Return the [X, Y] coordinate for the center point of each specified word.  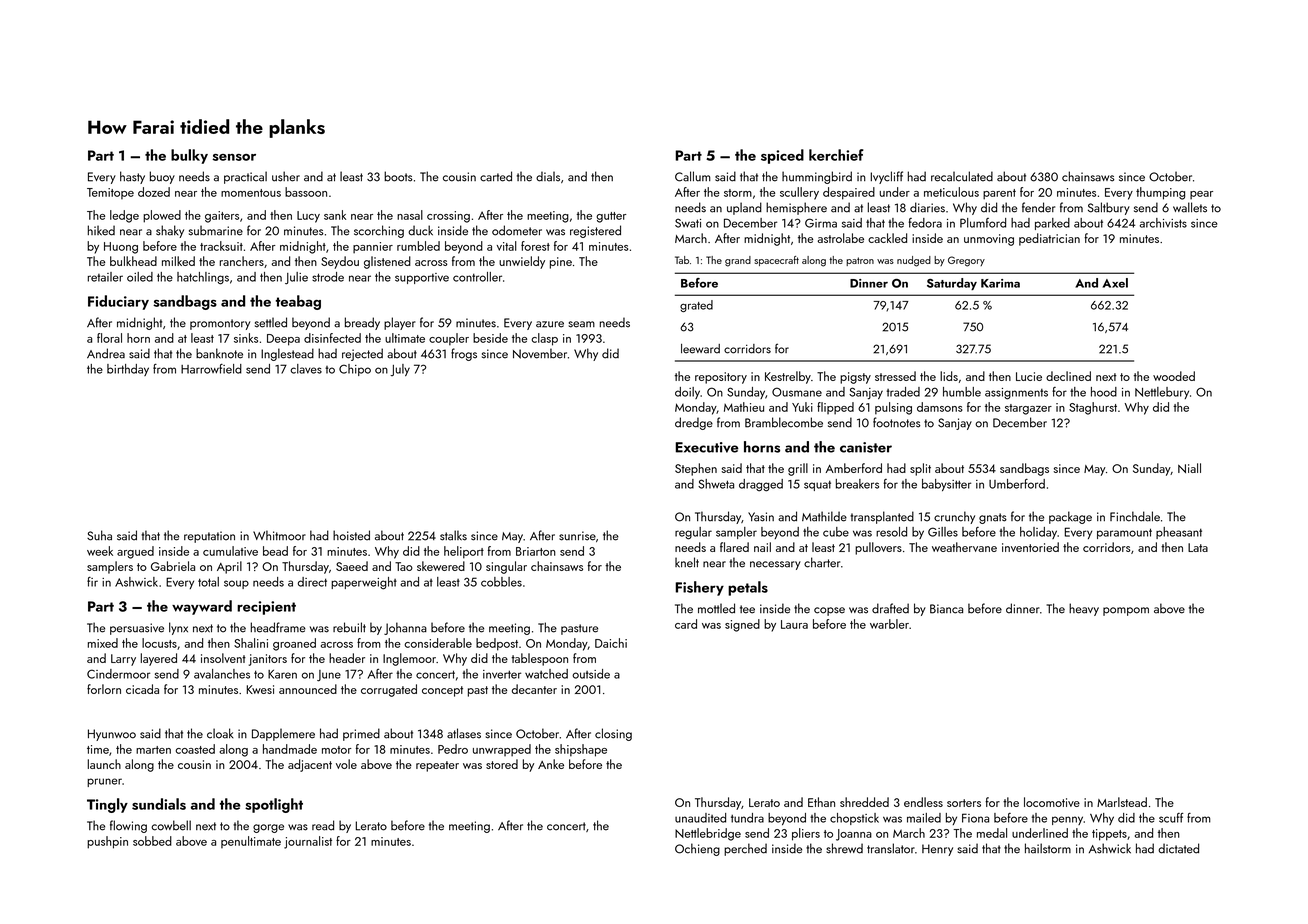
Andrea [106, 353]
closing [613, 734]
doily [687, 393]
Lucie [1029, 376]
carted [496, 176]
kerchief [836, 155]
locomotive [1052, 802]
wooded [1174, 376]
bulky [189, 156]
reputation [209, 537]
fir [92, 582]
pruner [104, 782]
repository [721, 378]
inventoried [1030, 547]
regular [693, 533]
